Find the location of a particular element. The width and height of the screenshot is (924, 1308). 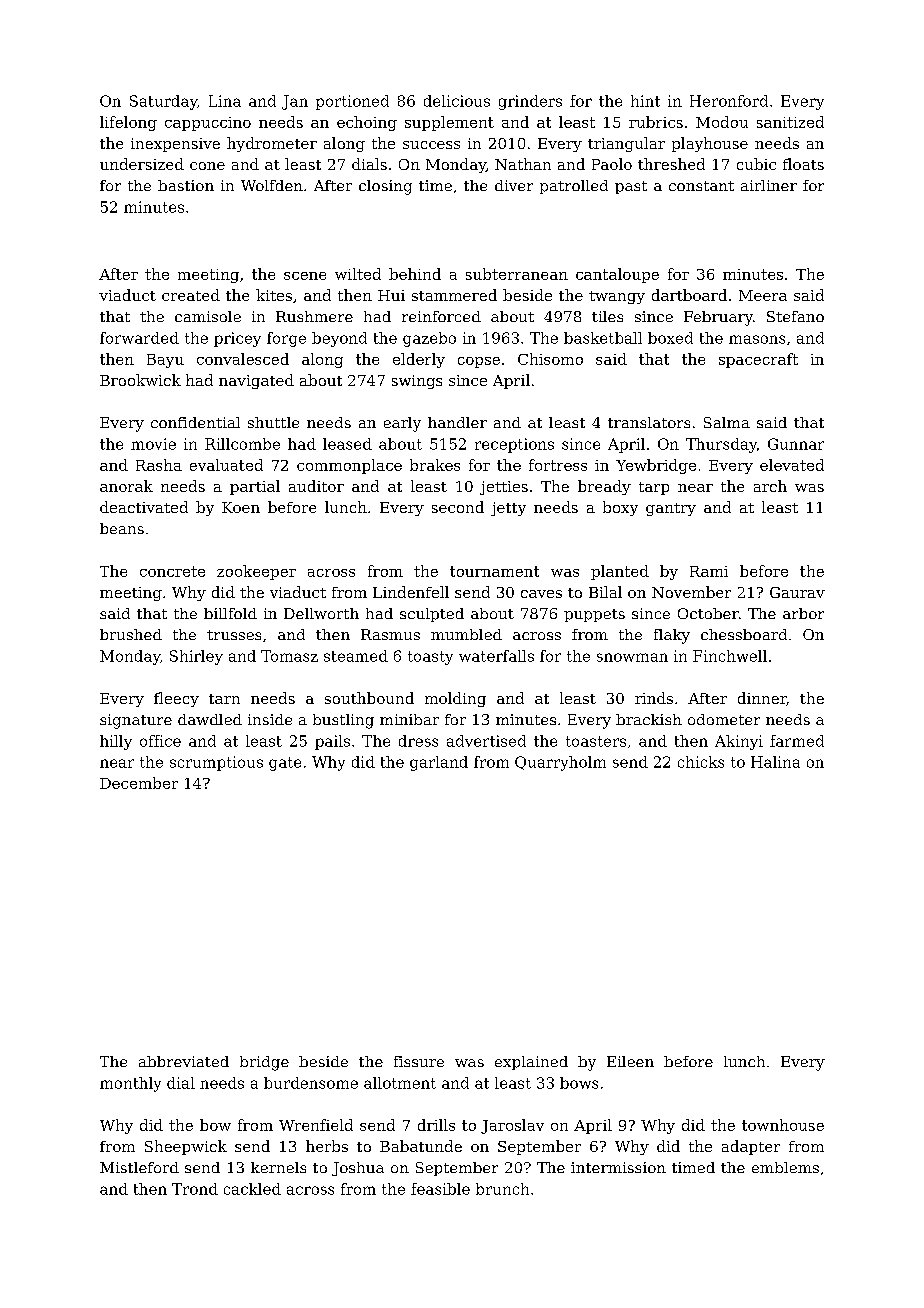

fissure is located at coordinates (419, 1061).
